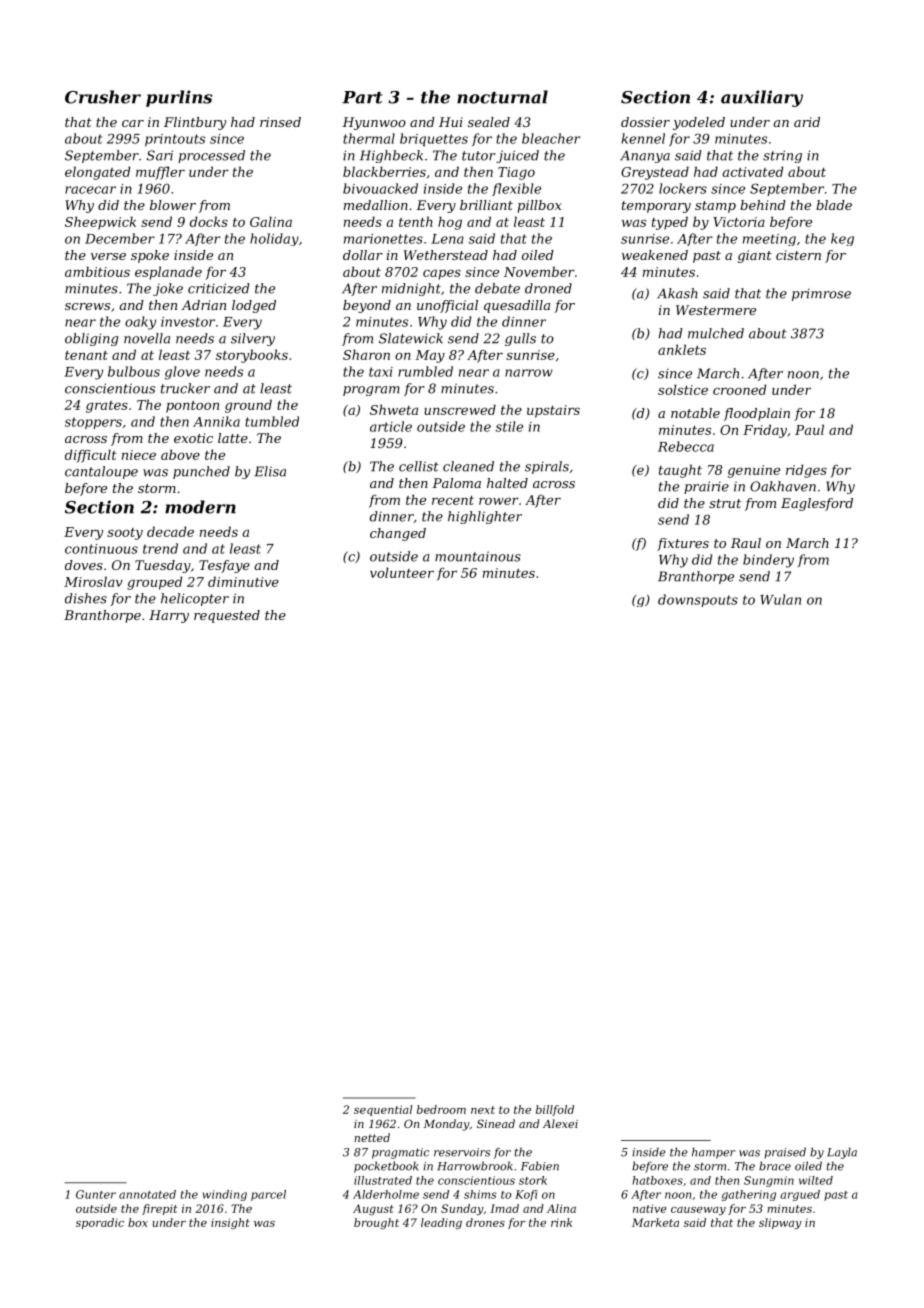  What do you see at coordinates (698, 600) in the screenshot?
I see `downspouts` at bounding box center [698, 600].
